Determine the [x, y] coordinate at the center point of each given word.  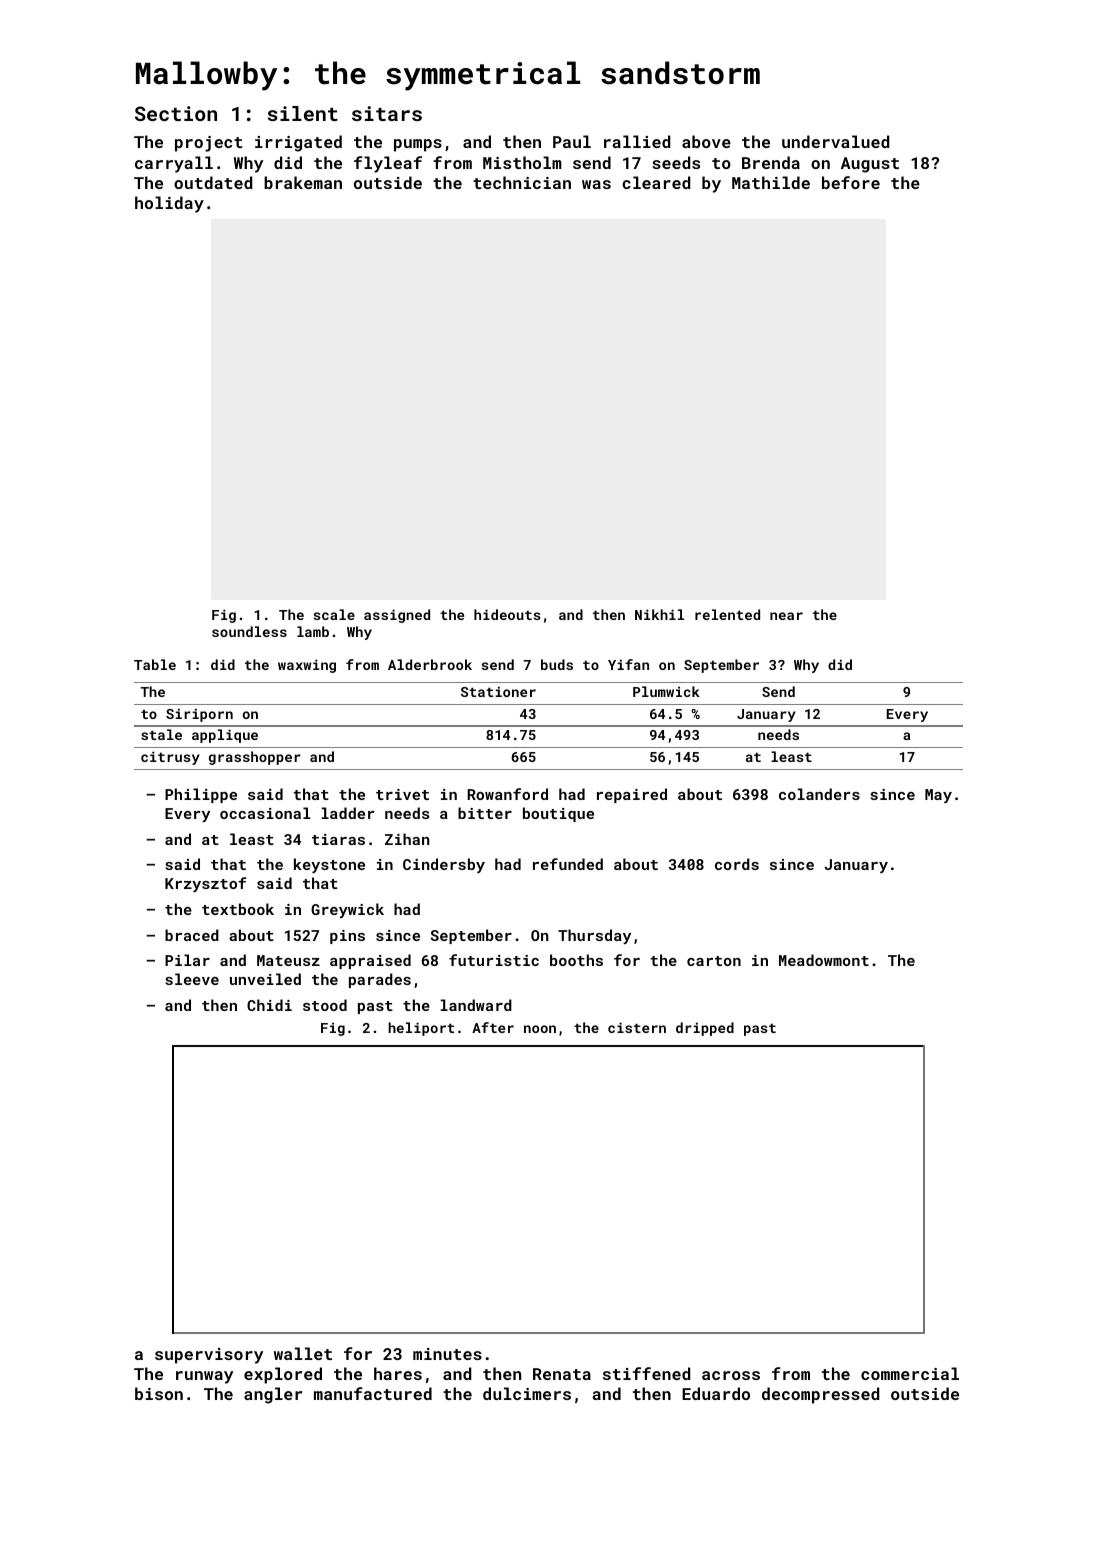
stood [325, 1005]
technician [522, 182]
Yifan [628, 664]
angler [273, 1395]
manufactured [373, 1393]
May [938, 796]
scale [334, 614]
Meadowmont [824, 960]
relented [727, 614]
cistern [637, 1027]
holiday [169, 204]
